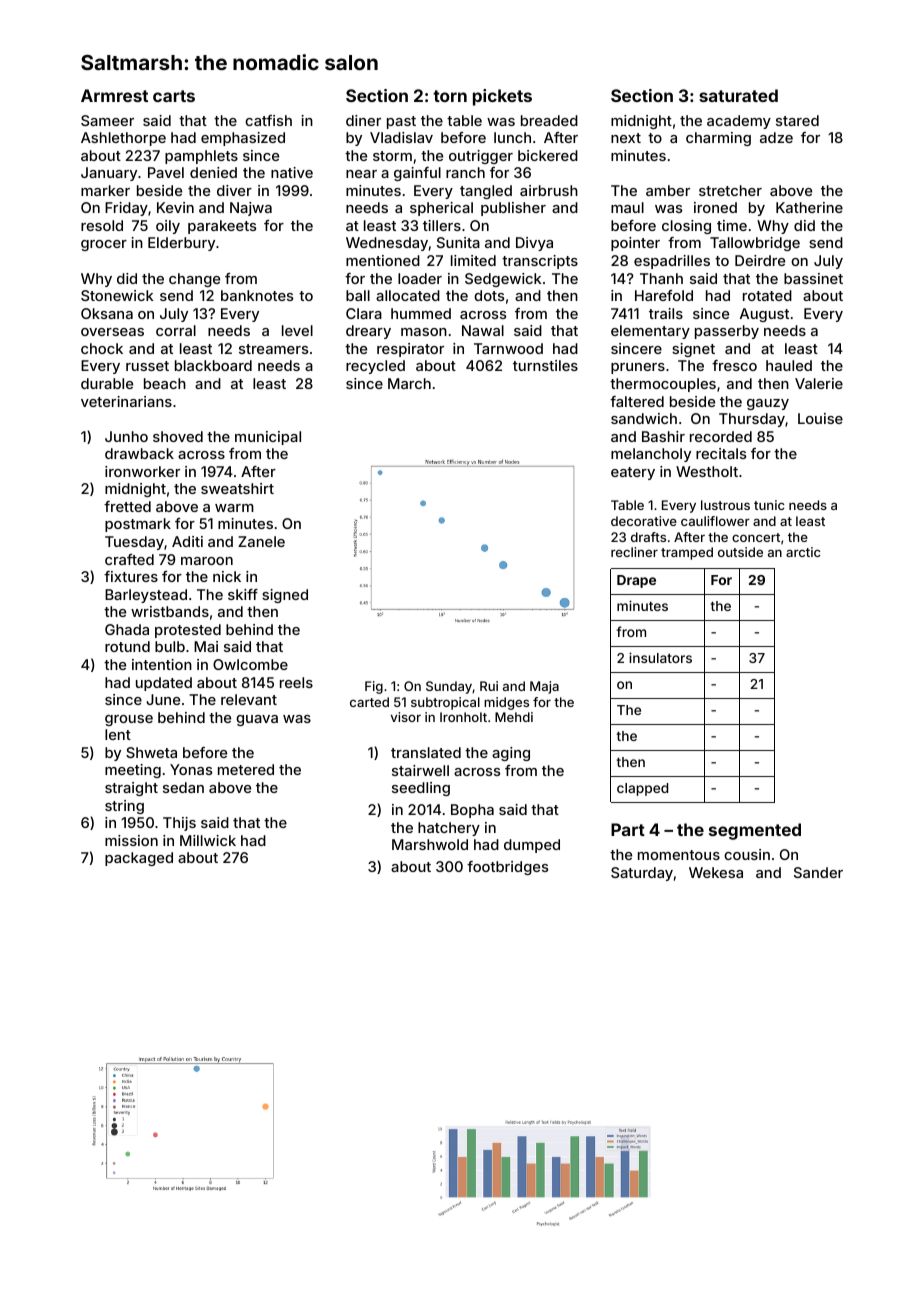 Image resolution: width=924 pixels, height=1308 pixels. What do you see at coordinates (507, 868) in the image?
I see `footbridges` at bounding box center [507, 868].
